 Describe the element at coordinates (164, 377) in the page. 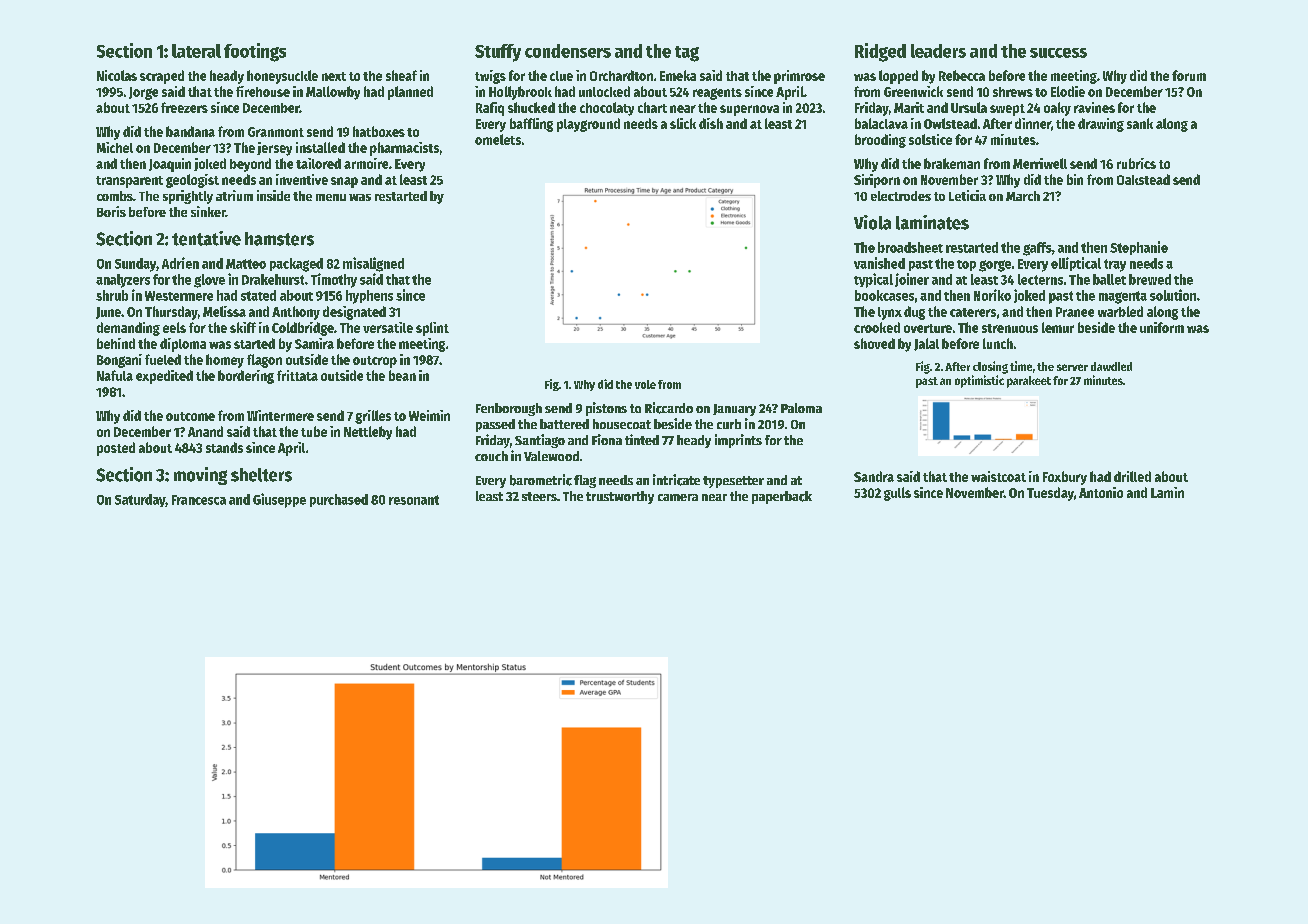

I see `expedited` at that location.
